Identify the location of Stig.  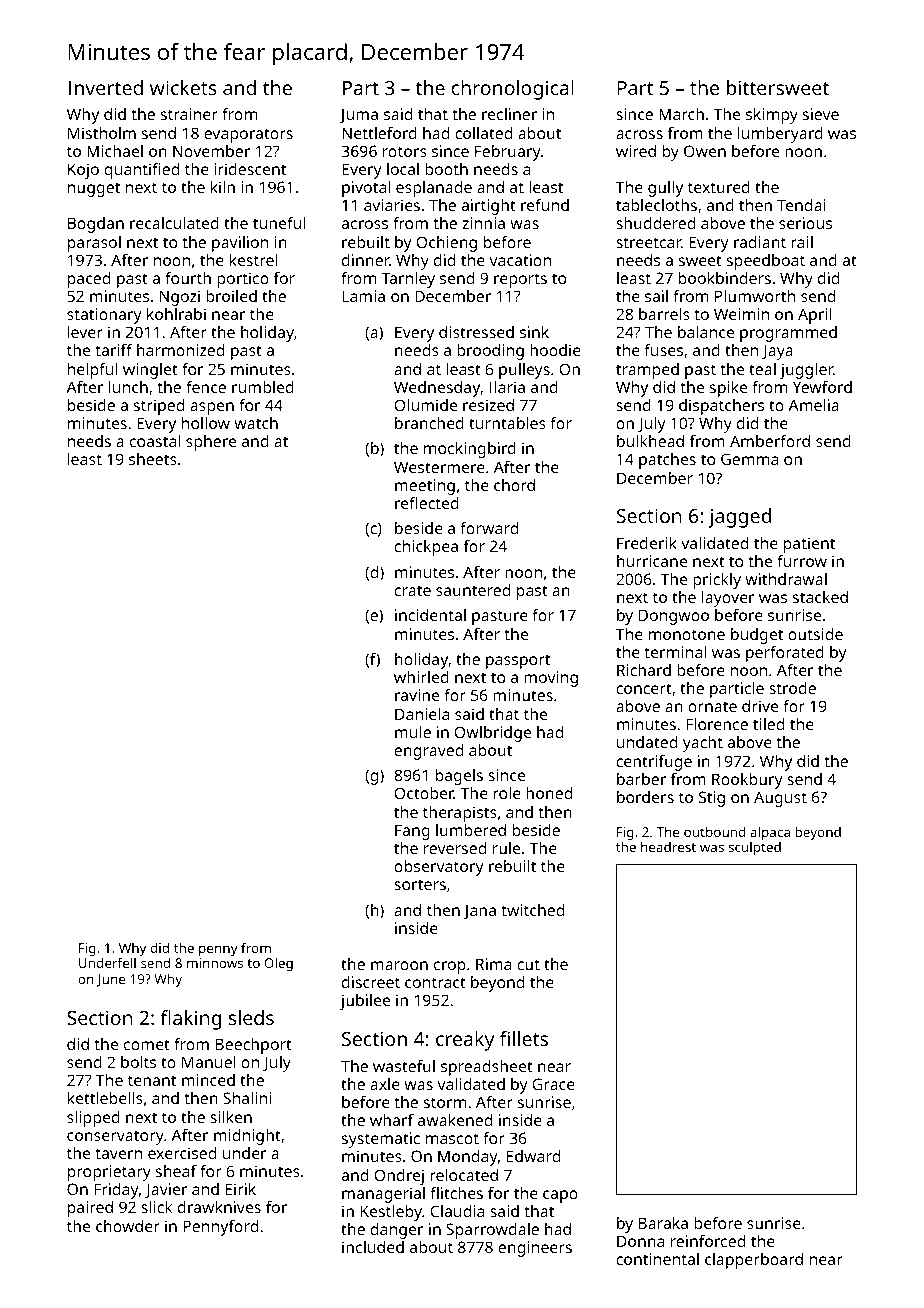
(712, 799).
